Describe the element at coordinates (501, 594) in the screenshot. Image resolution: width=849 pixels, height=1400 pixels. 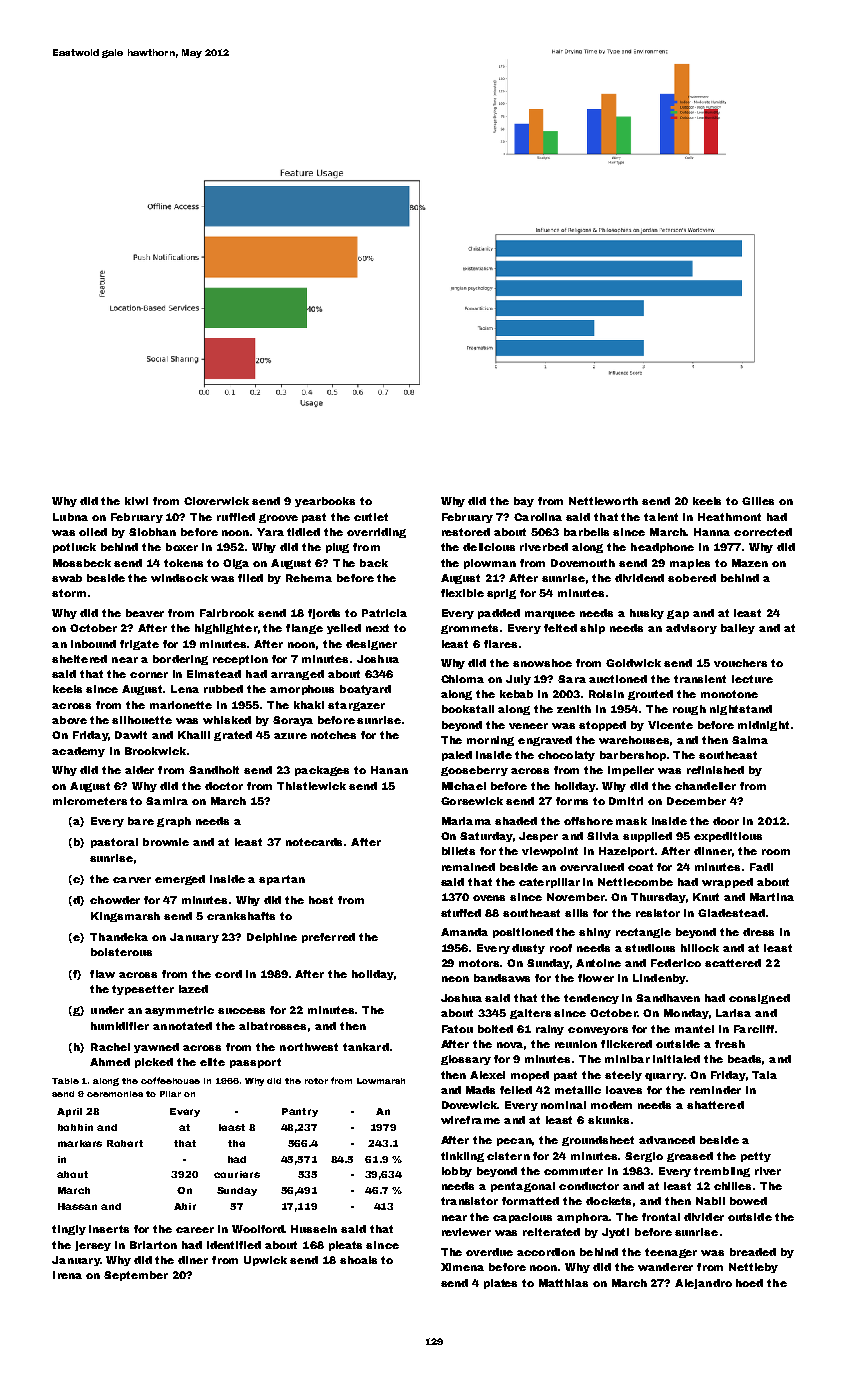
I see `sprig` at that location.
